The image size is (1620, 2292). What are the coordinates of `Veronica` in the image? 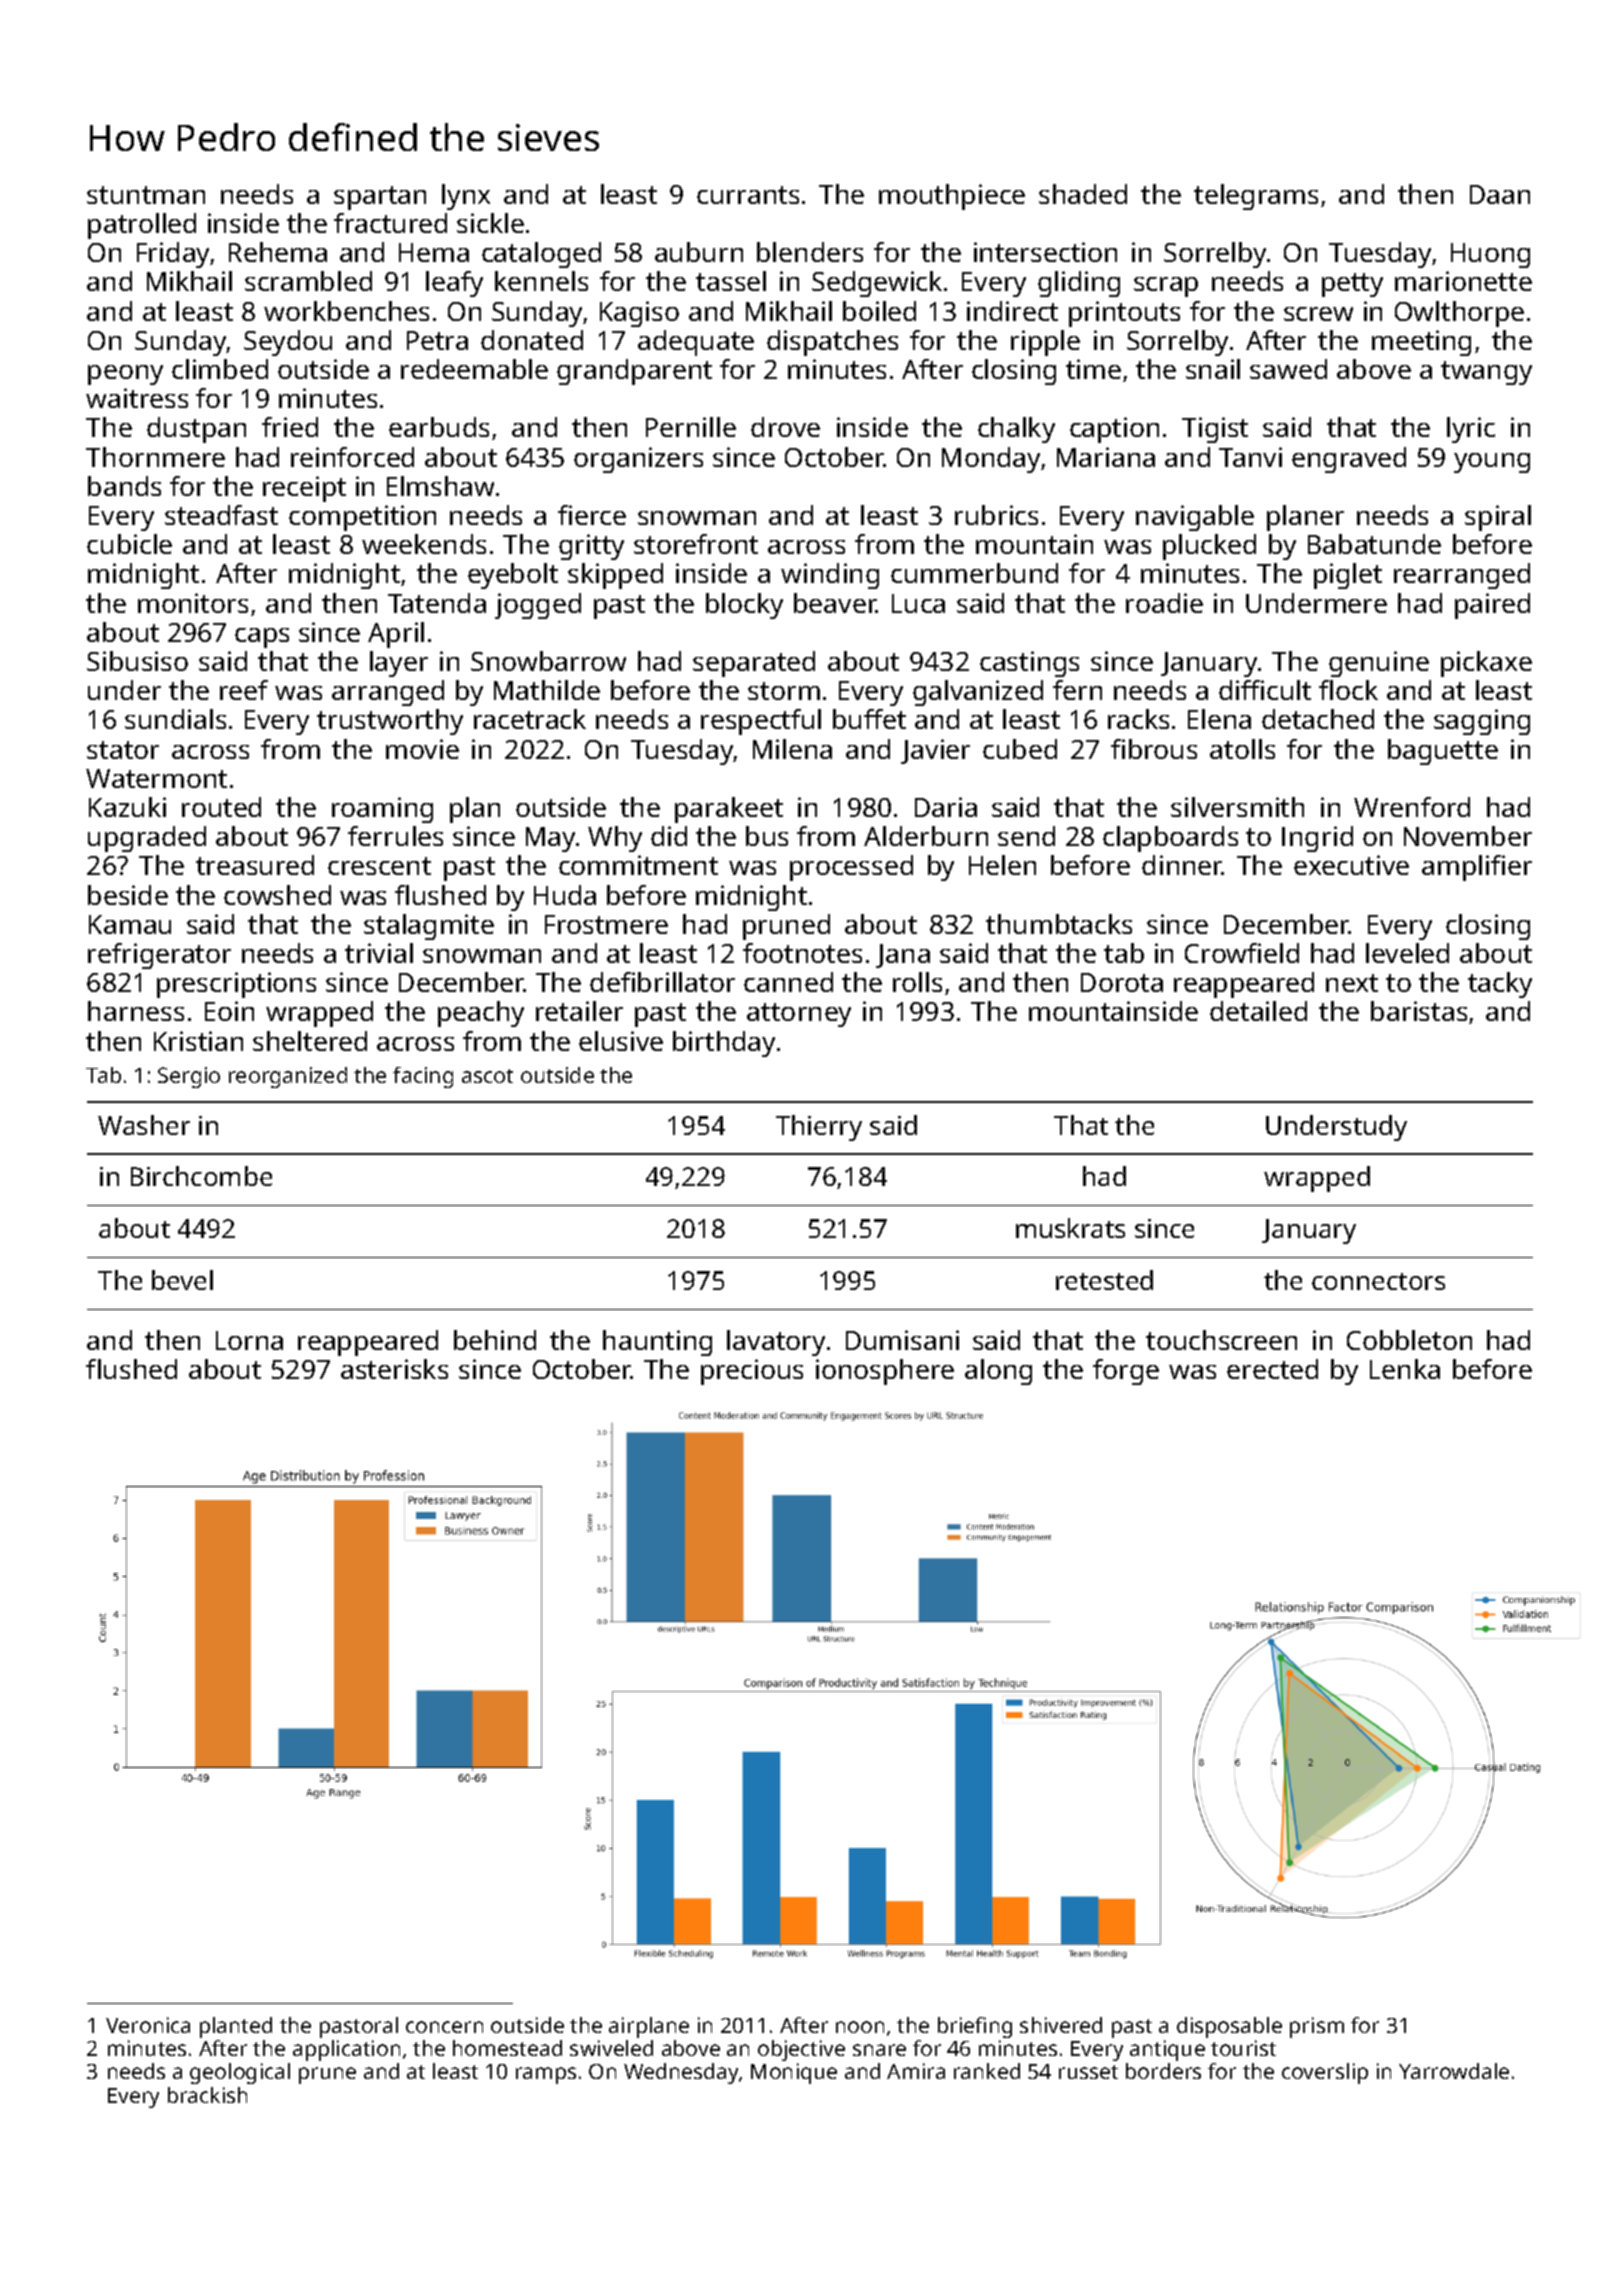 It's located at (148, 2025).
